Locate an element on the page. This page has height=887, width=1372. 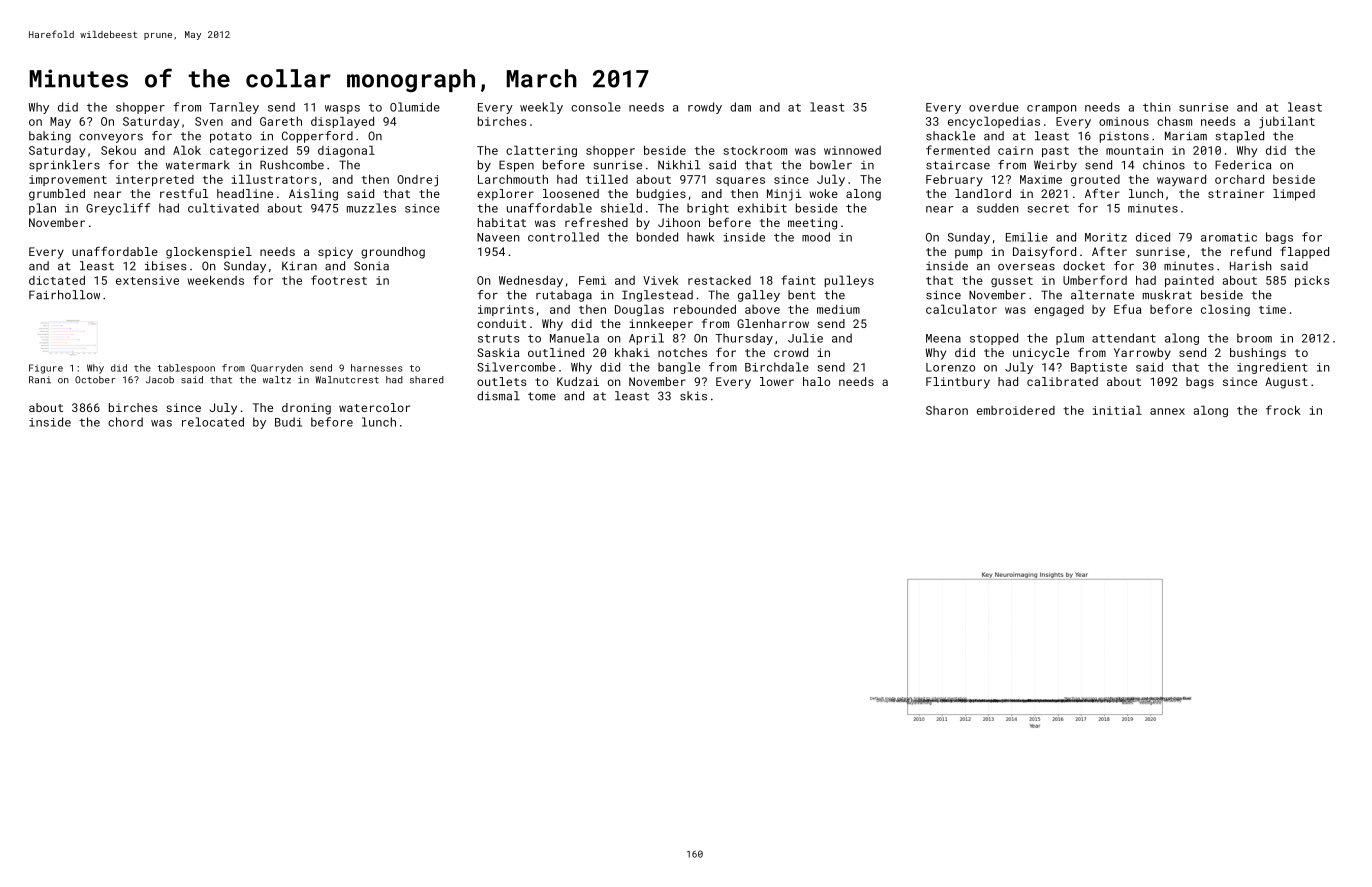
Fairhollow is located at coordinates (64, 295).
